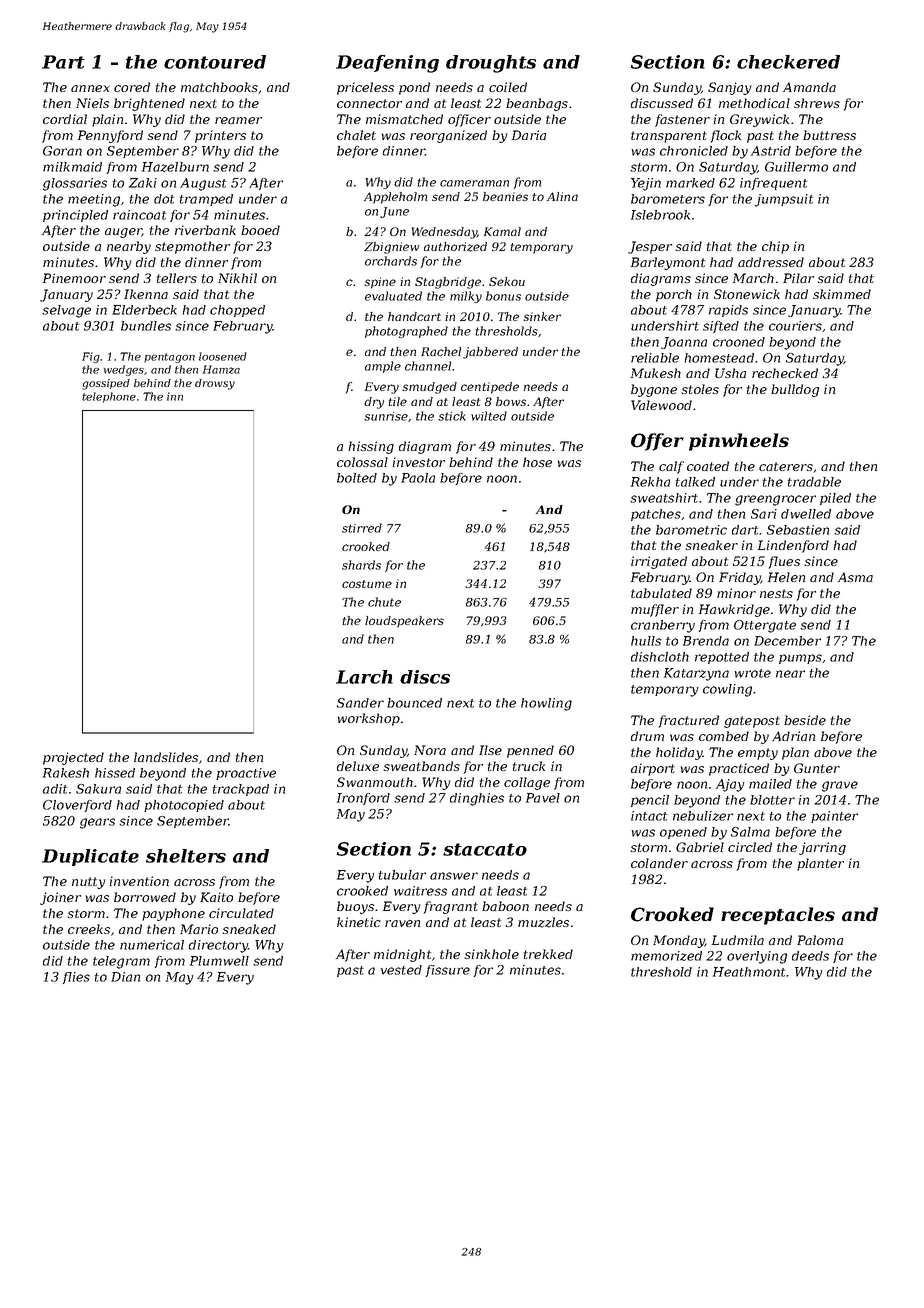  What do you see at coordinates (548, 954) in the screenshot?
I see `trekked` at bounding box center [548, 954].
